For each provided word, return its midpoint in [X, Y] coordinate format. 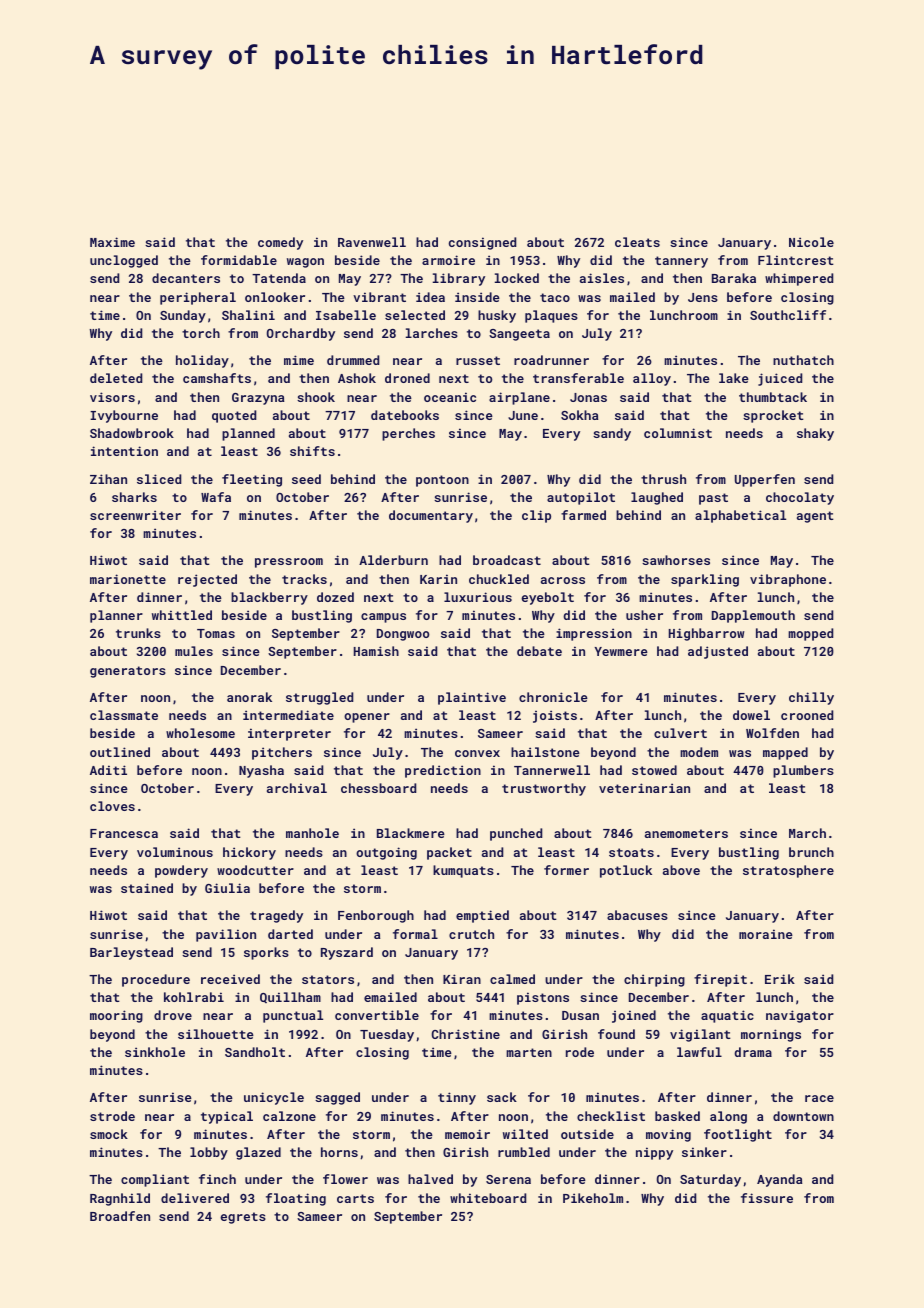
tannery [681, 262]
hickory [249, 853]
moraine [766, 934]
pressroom [289, 563]
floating [296, 1199]
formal [415, 934]
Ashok [357, 378]
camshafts [217, 378]
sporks [266, 953]
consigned [483, 243]
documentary [431, 516]
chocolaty [800, 498]
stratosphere [788, 871]
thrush [663, 479]
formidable [239, 260]
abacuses [637, 915]
